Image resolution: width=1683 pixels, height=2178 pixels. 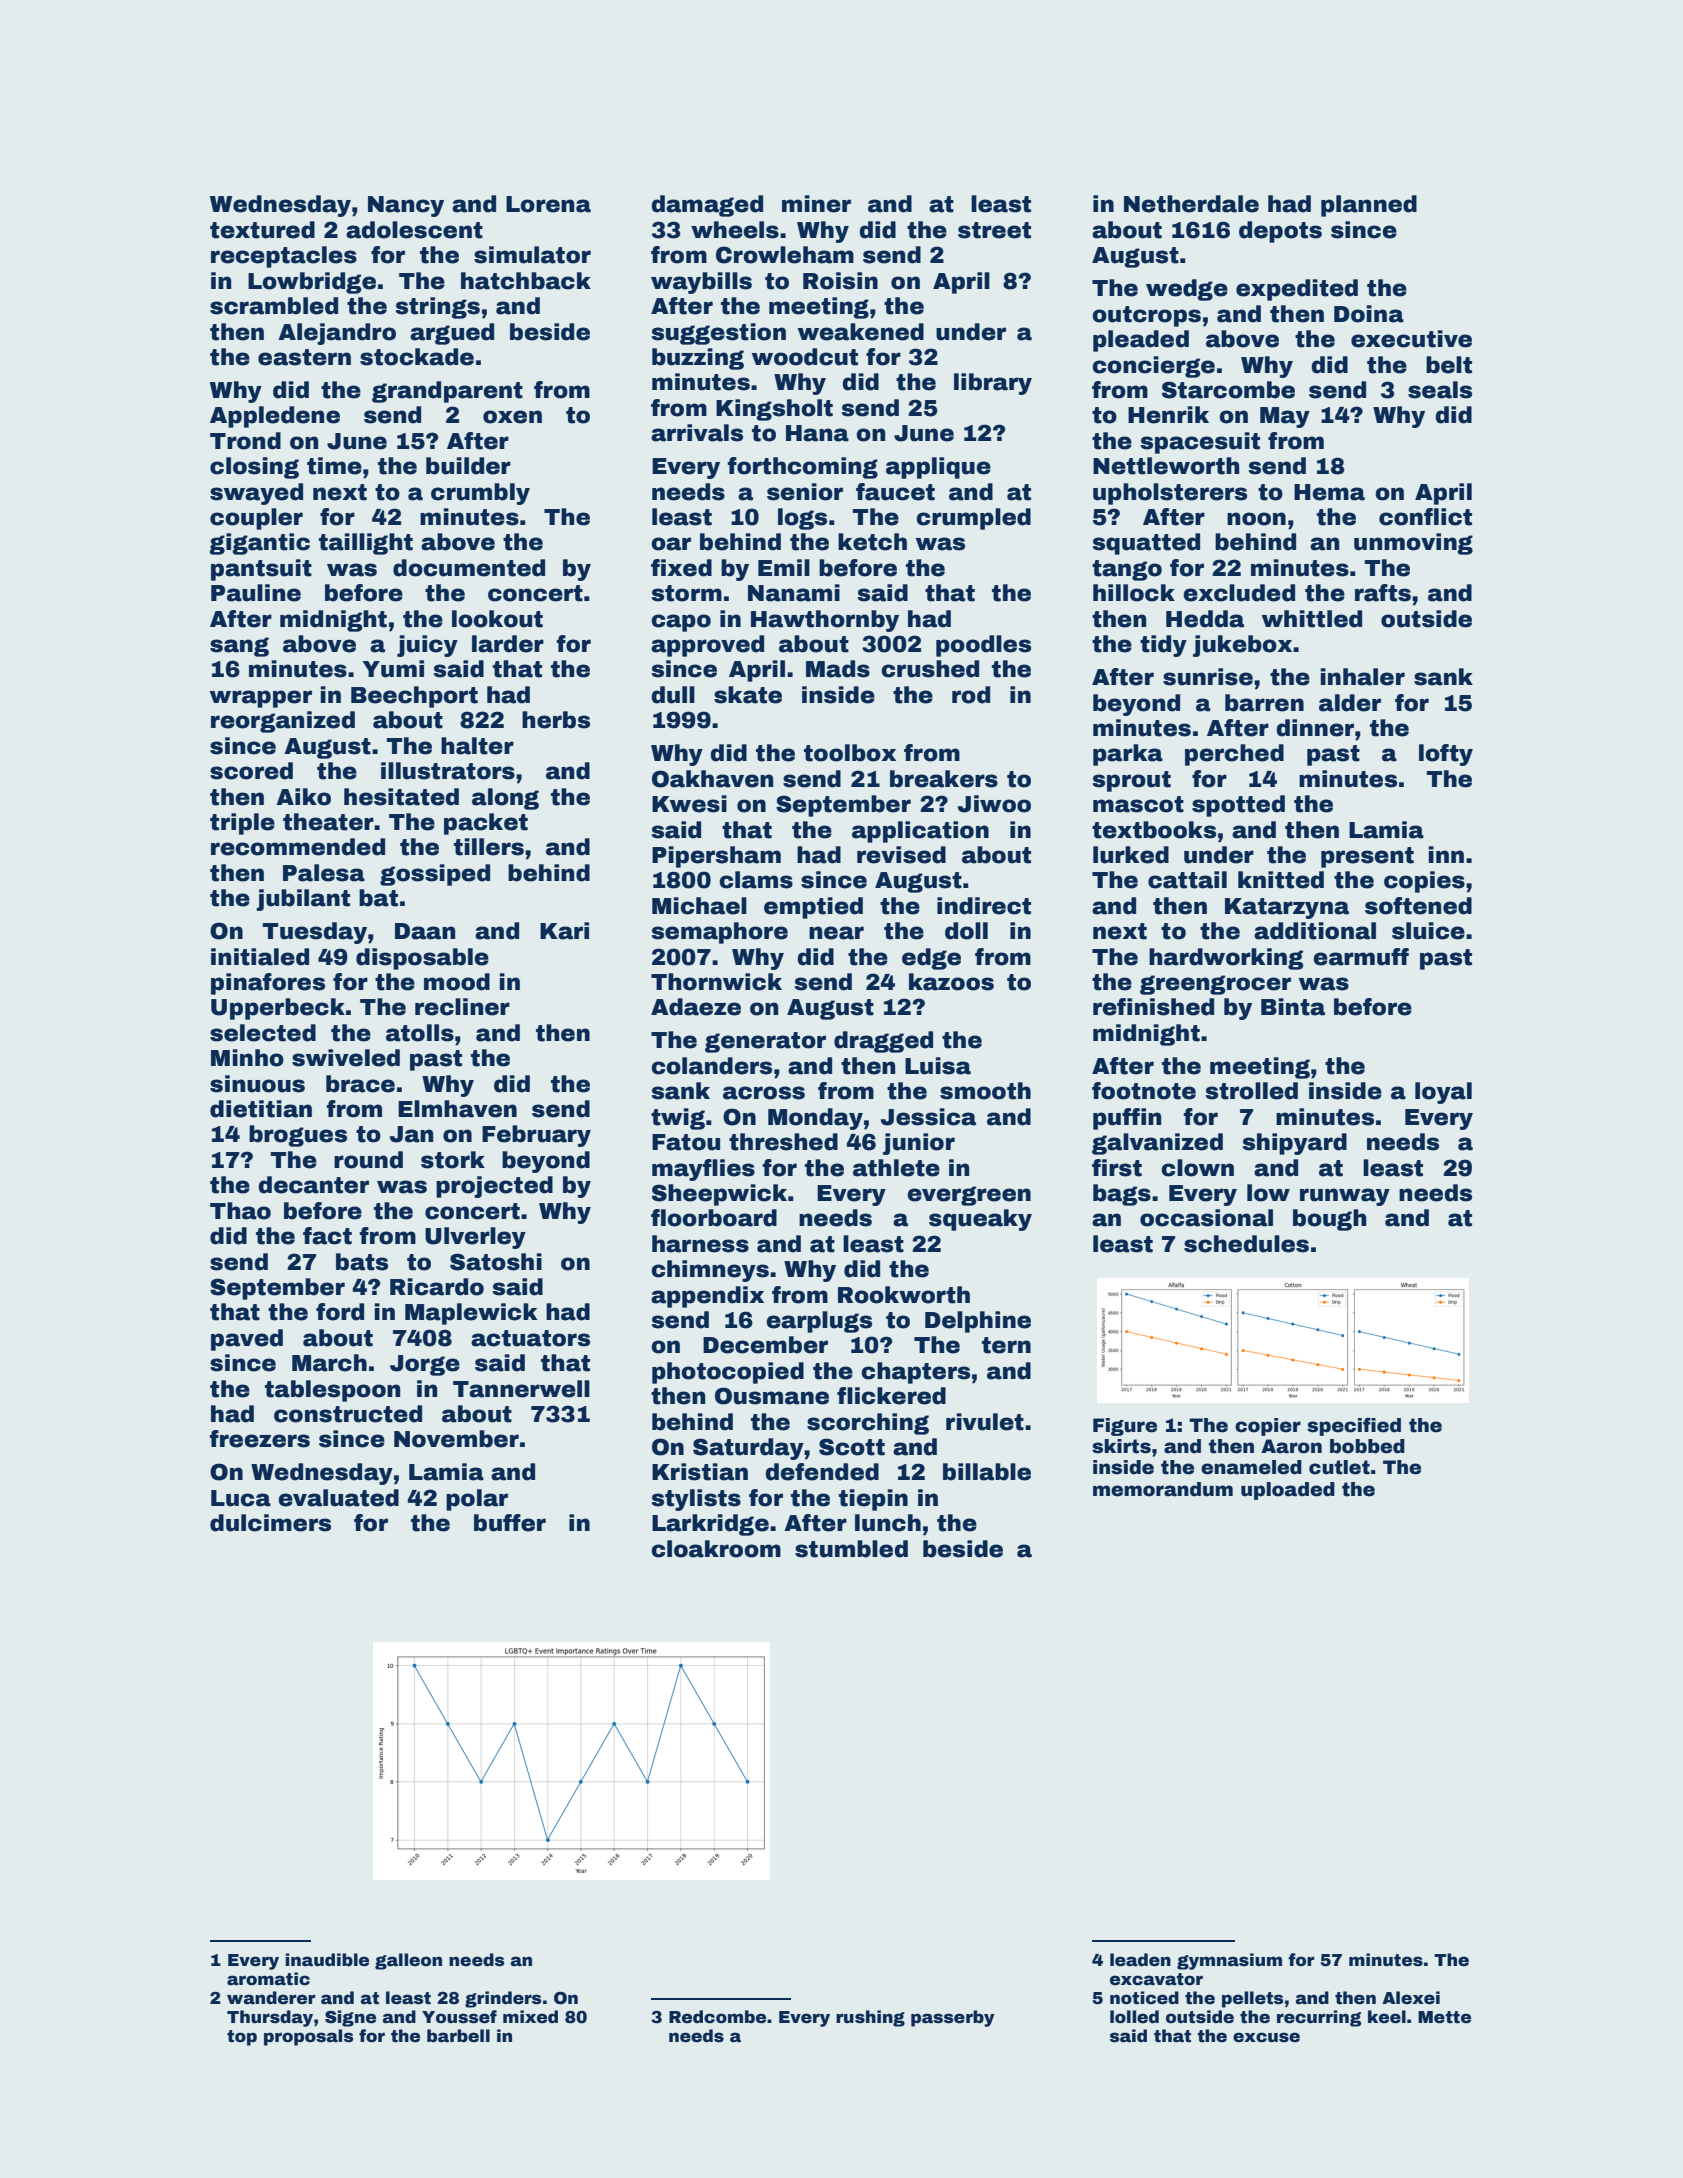 What do you see at coordinates (707, 206) in the screenshot?
I see `damaged` at bounding box center [707, 206].
